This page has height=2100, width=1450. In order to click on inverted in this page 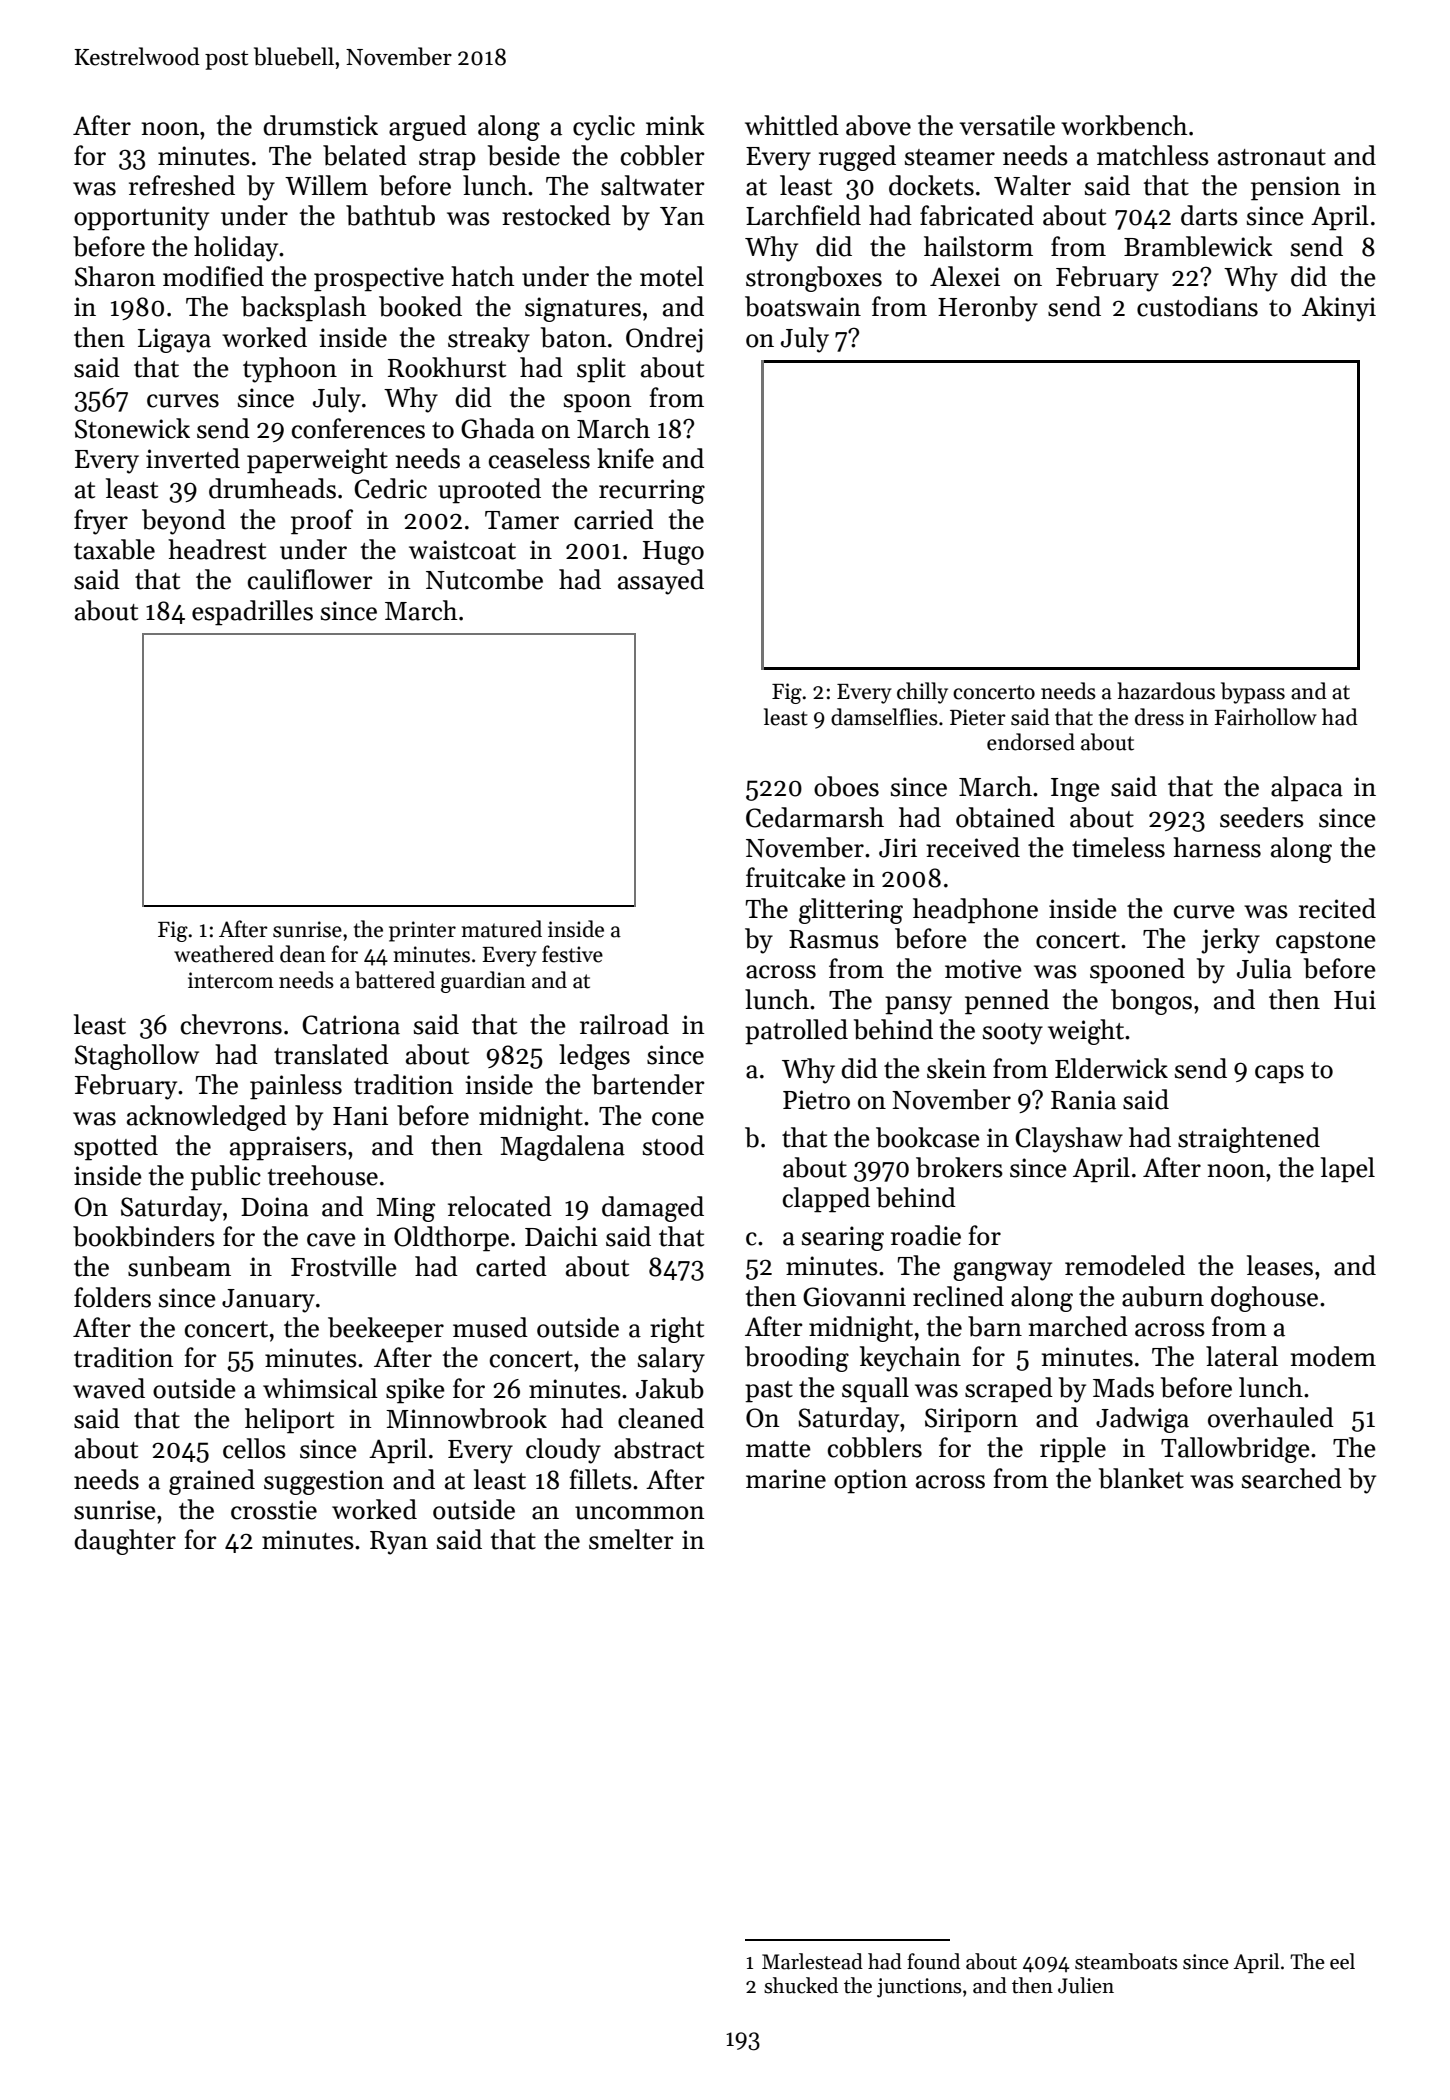, I will do `click(193, 458)`.
